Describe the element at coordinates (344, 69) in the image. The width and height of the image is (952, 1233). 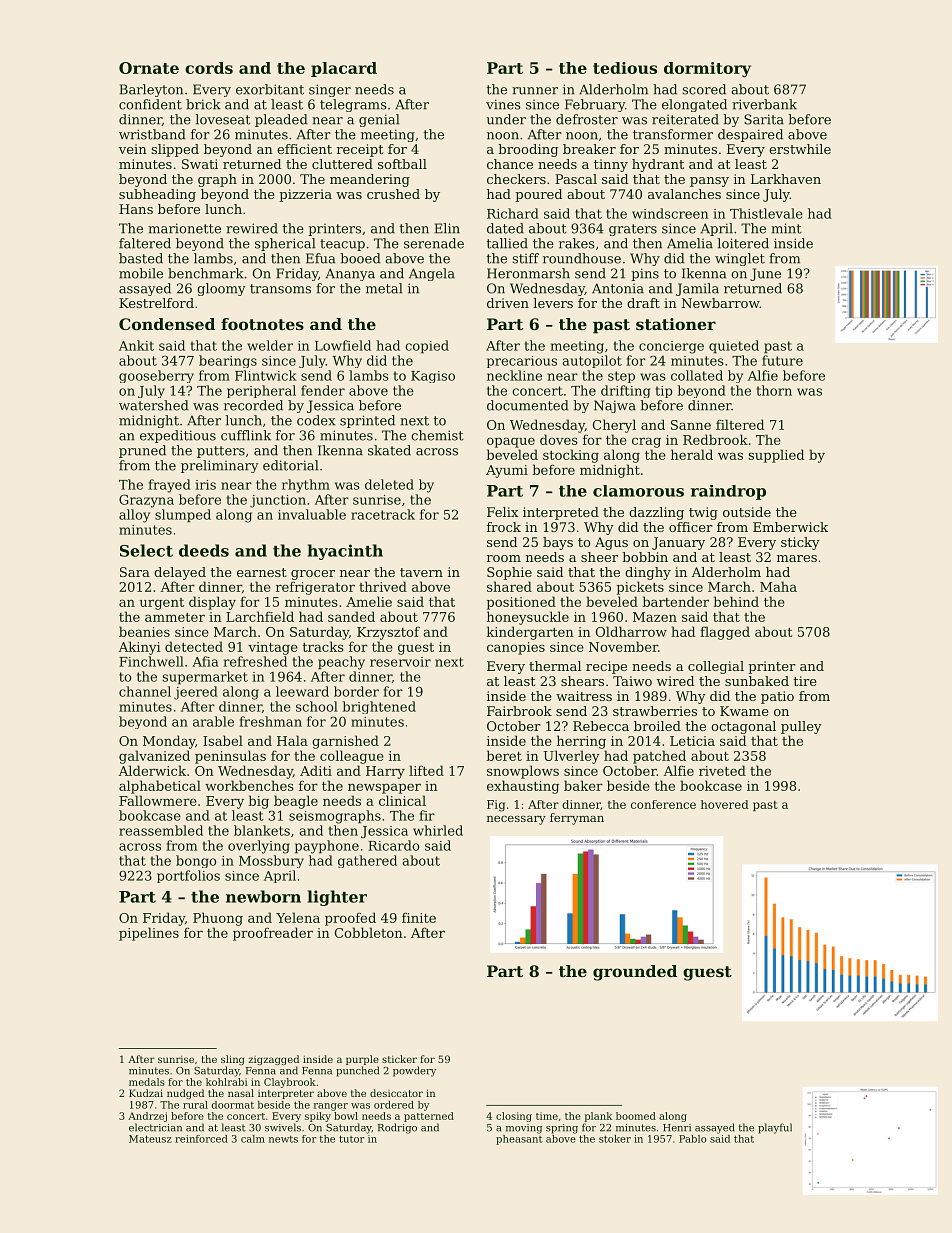
I see `placard` at that location.
